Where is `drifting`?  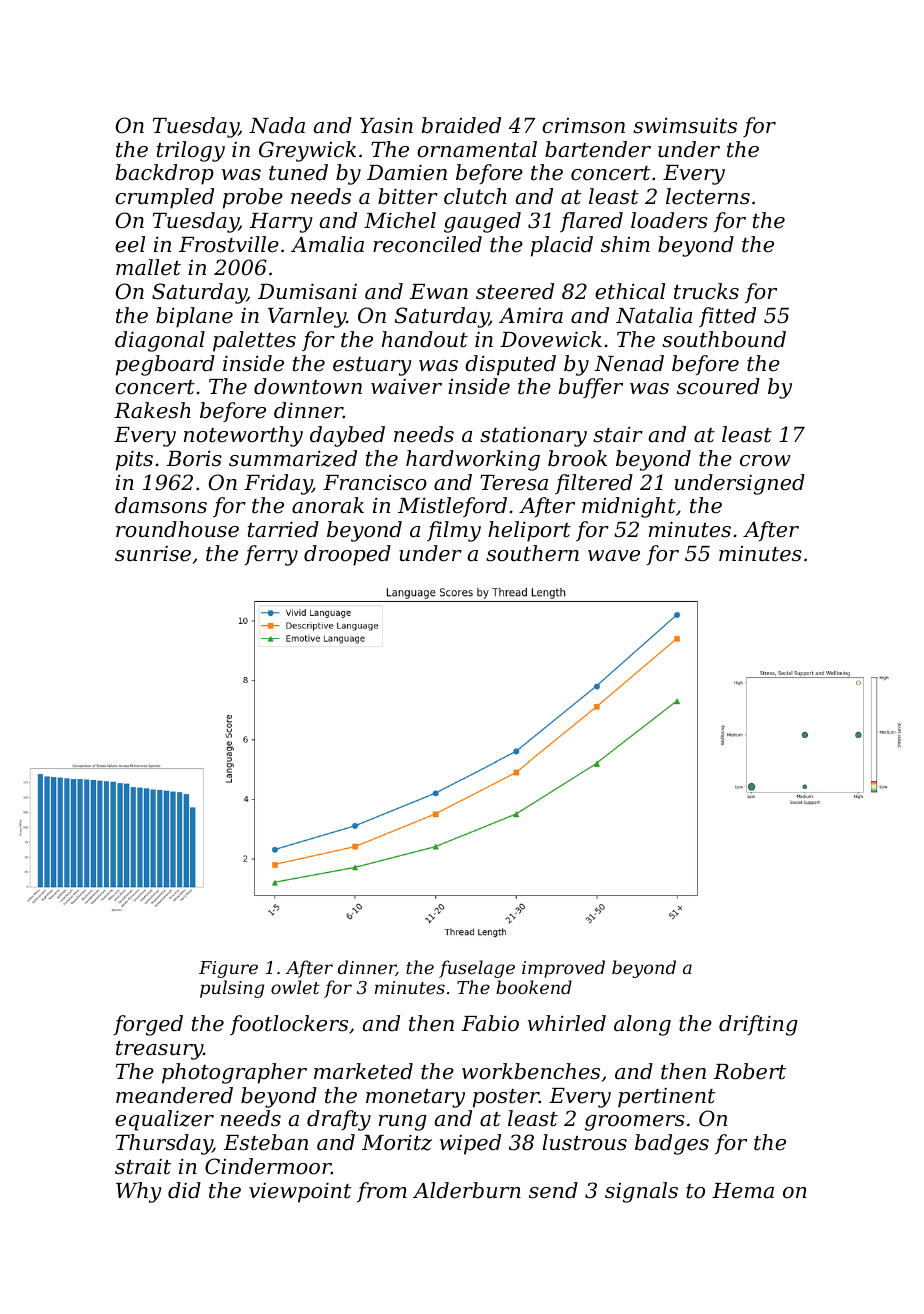 drifting is located at coordinates (758, 1025).
